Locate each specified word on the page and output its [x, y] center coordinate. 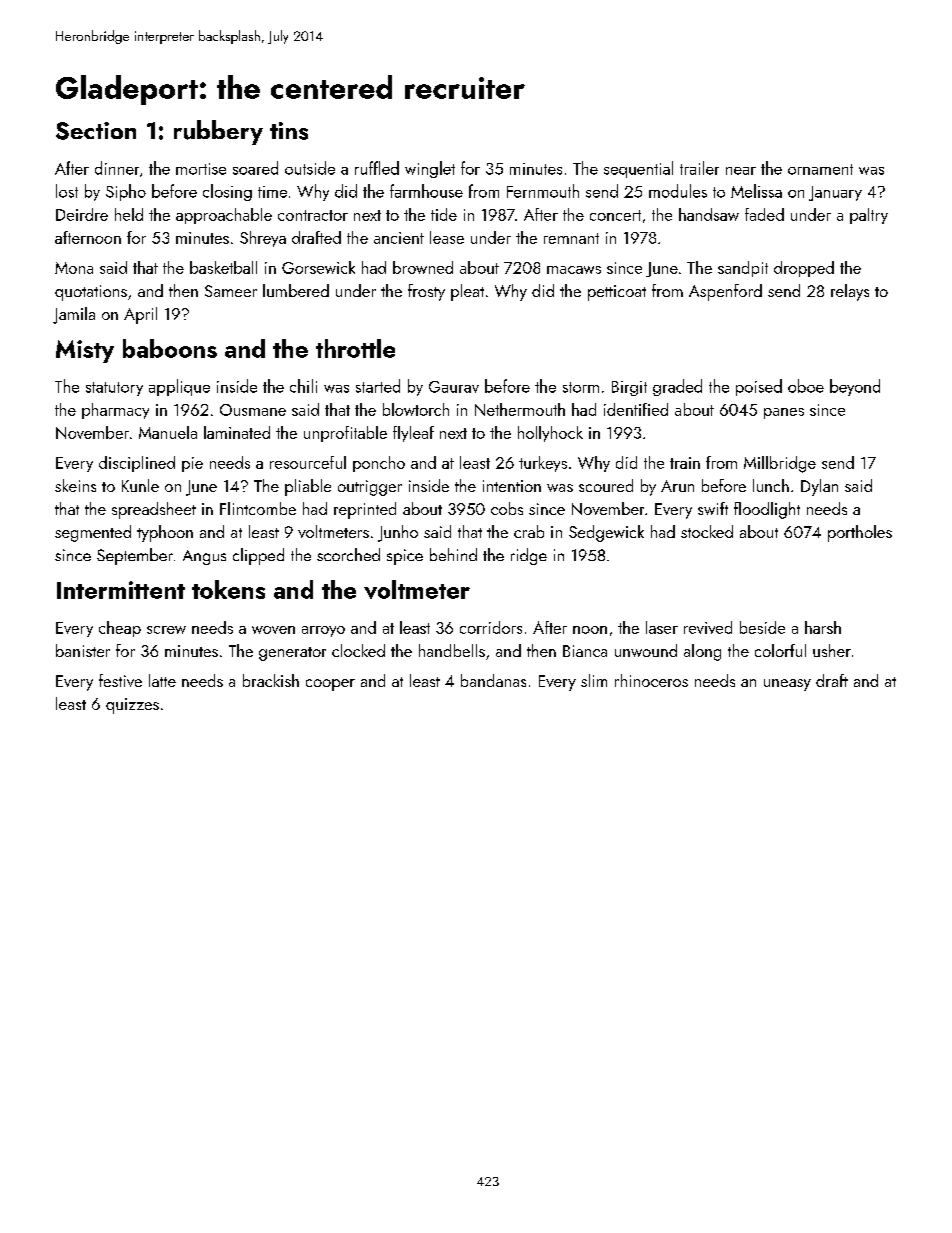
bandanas [493, 680]
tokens [228, 589]
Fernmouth [543, 191]
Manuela [168, 432]
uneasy [787, 685]
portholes [860, 533]
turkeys [543, 464]
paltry [869, 216]
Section [96, 131]
